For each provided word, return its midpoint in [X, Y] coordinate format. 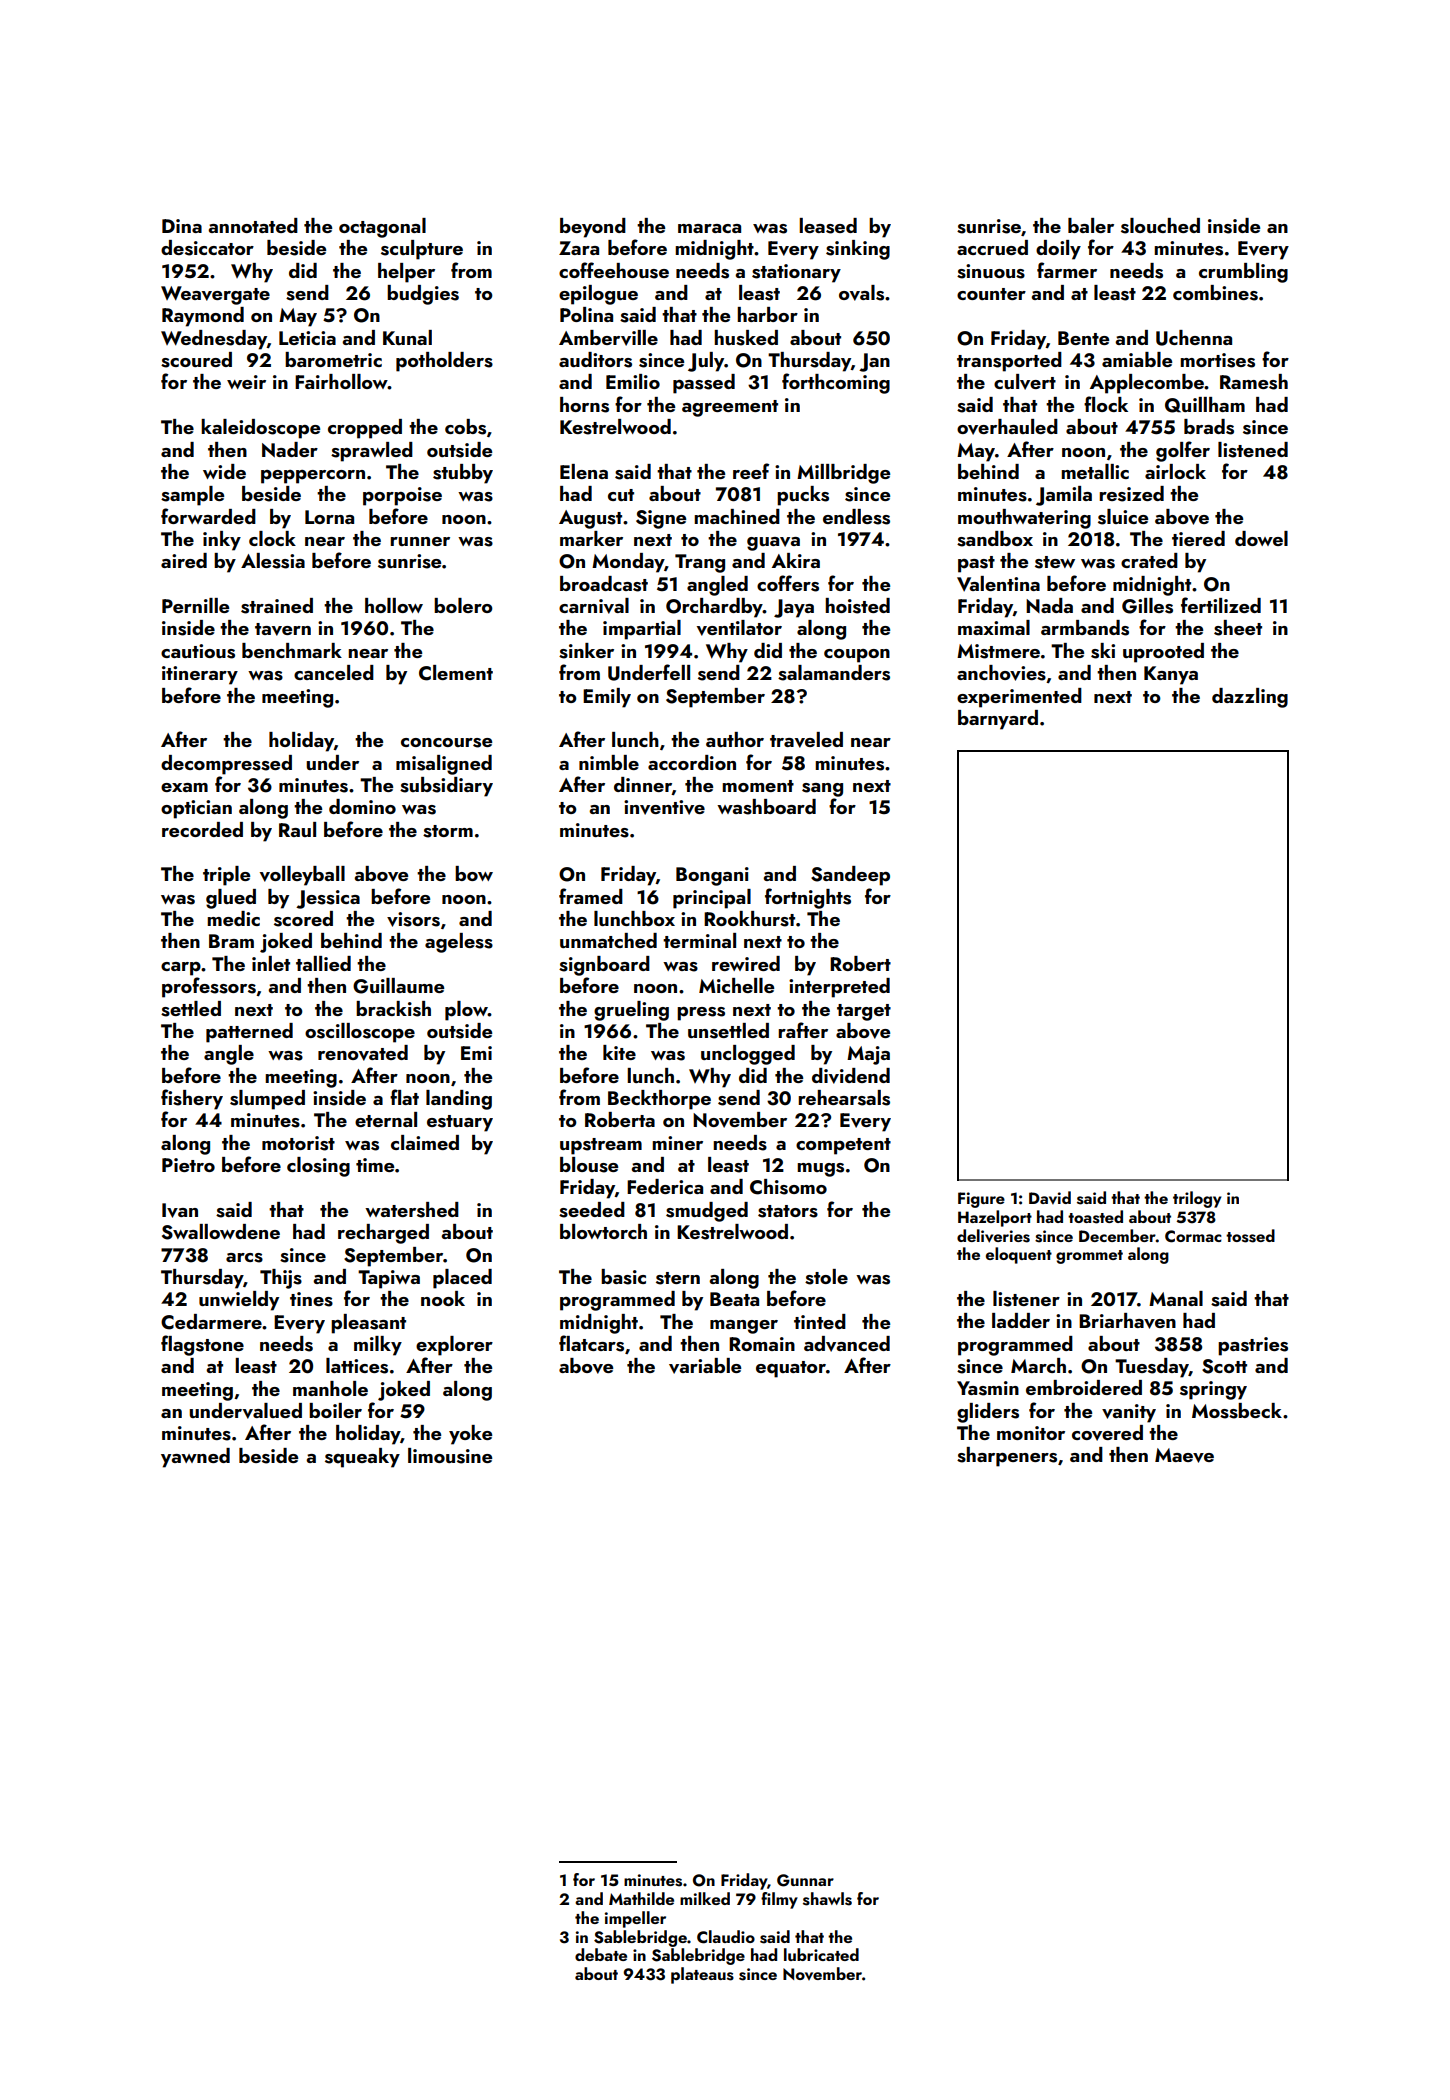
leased [828, 226]
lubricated [821, 1954]
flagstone [202, 1345]
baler [1091, 225]
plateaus [702, 1975]
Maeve [1184, 1455]
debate [601, 1954]
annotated [253, 225]
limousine [450, 1456]
